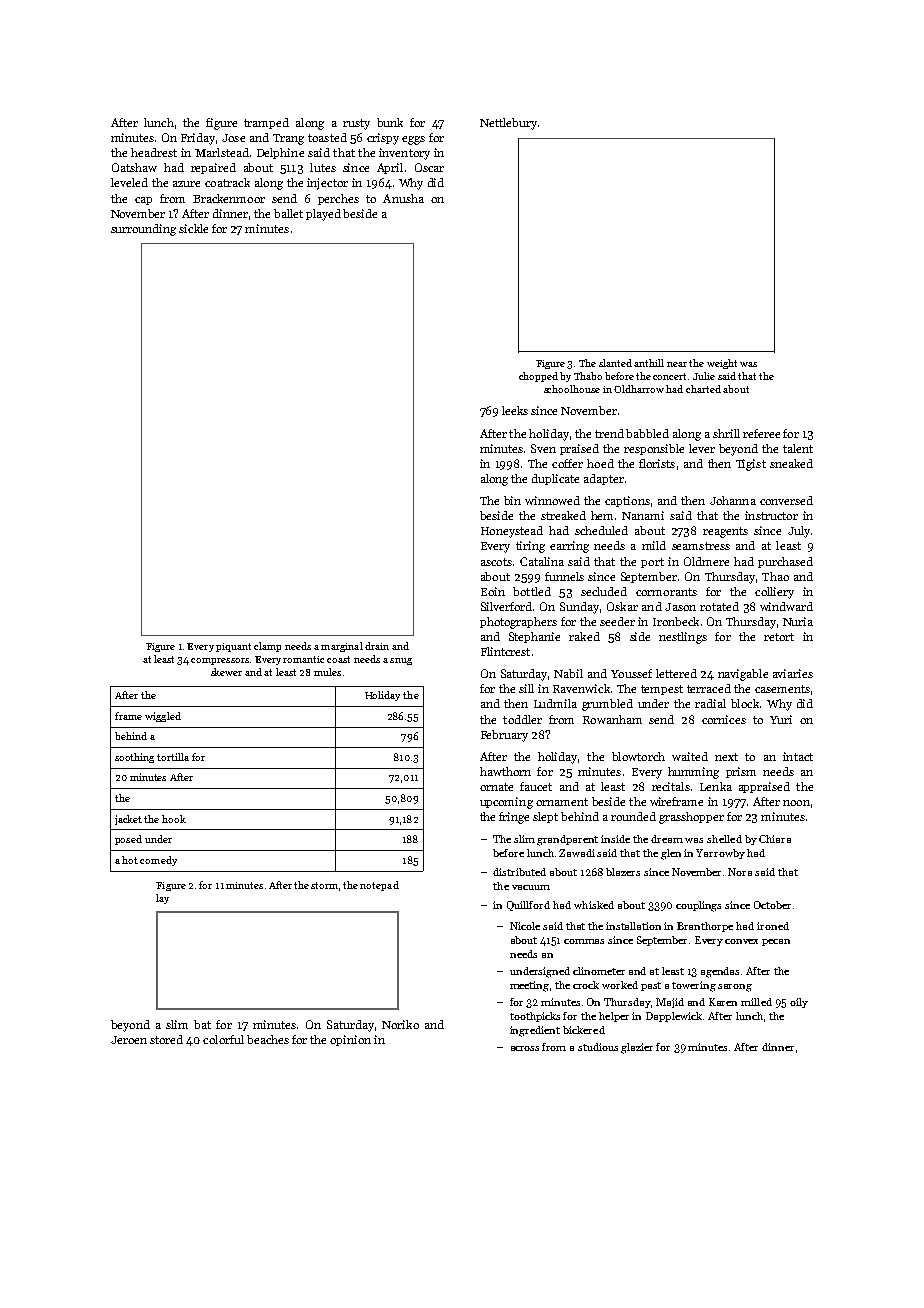  I want to click on cornices, so click(724, 719).
